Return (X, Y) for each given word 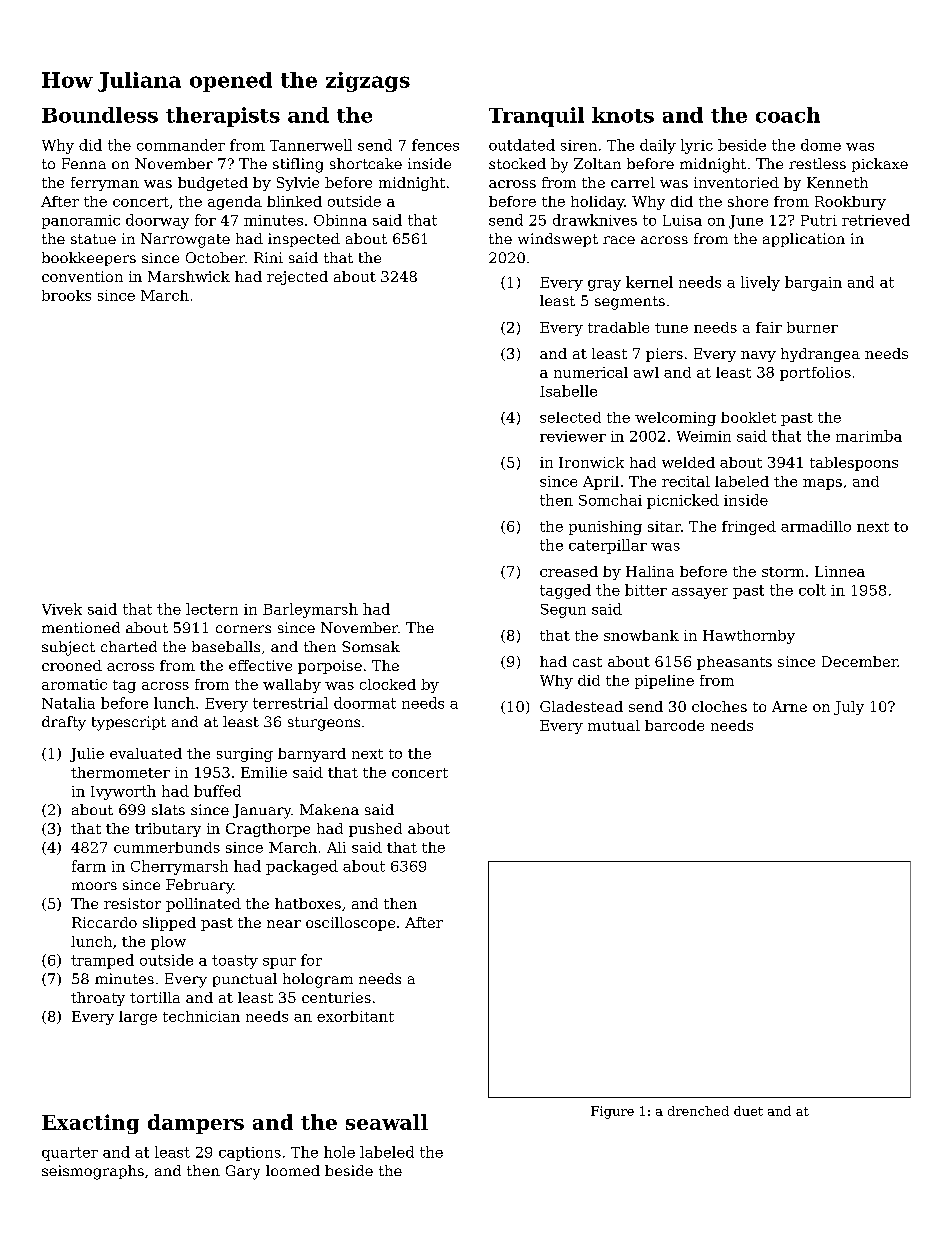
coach (788, 115)
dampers (196, 1124)
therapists (223, 117)
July (849, 708)
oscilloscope (350, 924)
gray (604, 285)
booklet (748, 417)
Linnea (840, 571)
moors (94, 886)
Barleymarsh (310, 610)
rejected (297, 278)
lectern (212, 609)
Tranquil (536, 117)
